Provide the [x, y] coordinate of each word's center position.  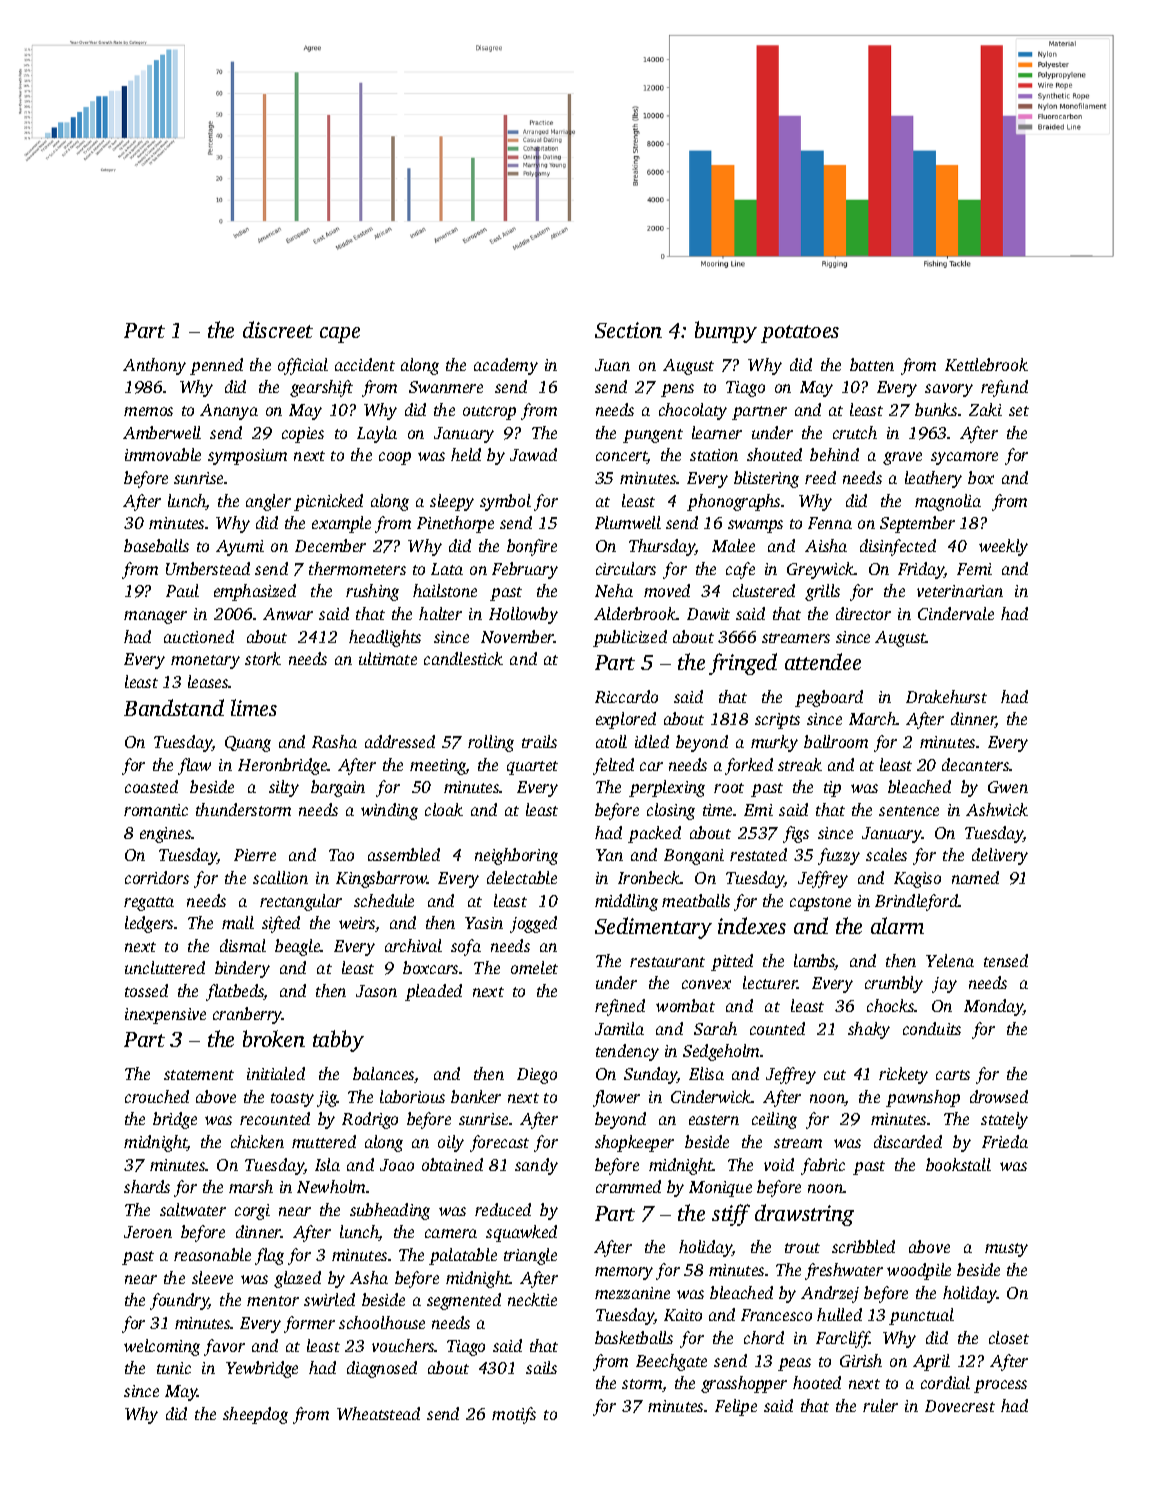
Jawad [533, 454]
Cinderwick [711, 1096]
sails [541, 1367]
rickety [903, 1075]
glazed [297, 1279]
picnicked [328, 502]
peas [794, 1364]
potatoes [800, 334]
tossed [146, 990]
